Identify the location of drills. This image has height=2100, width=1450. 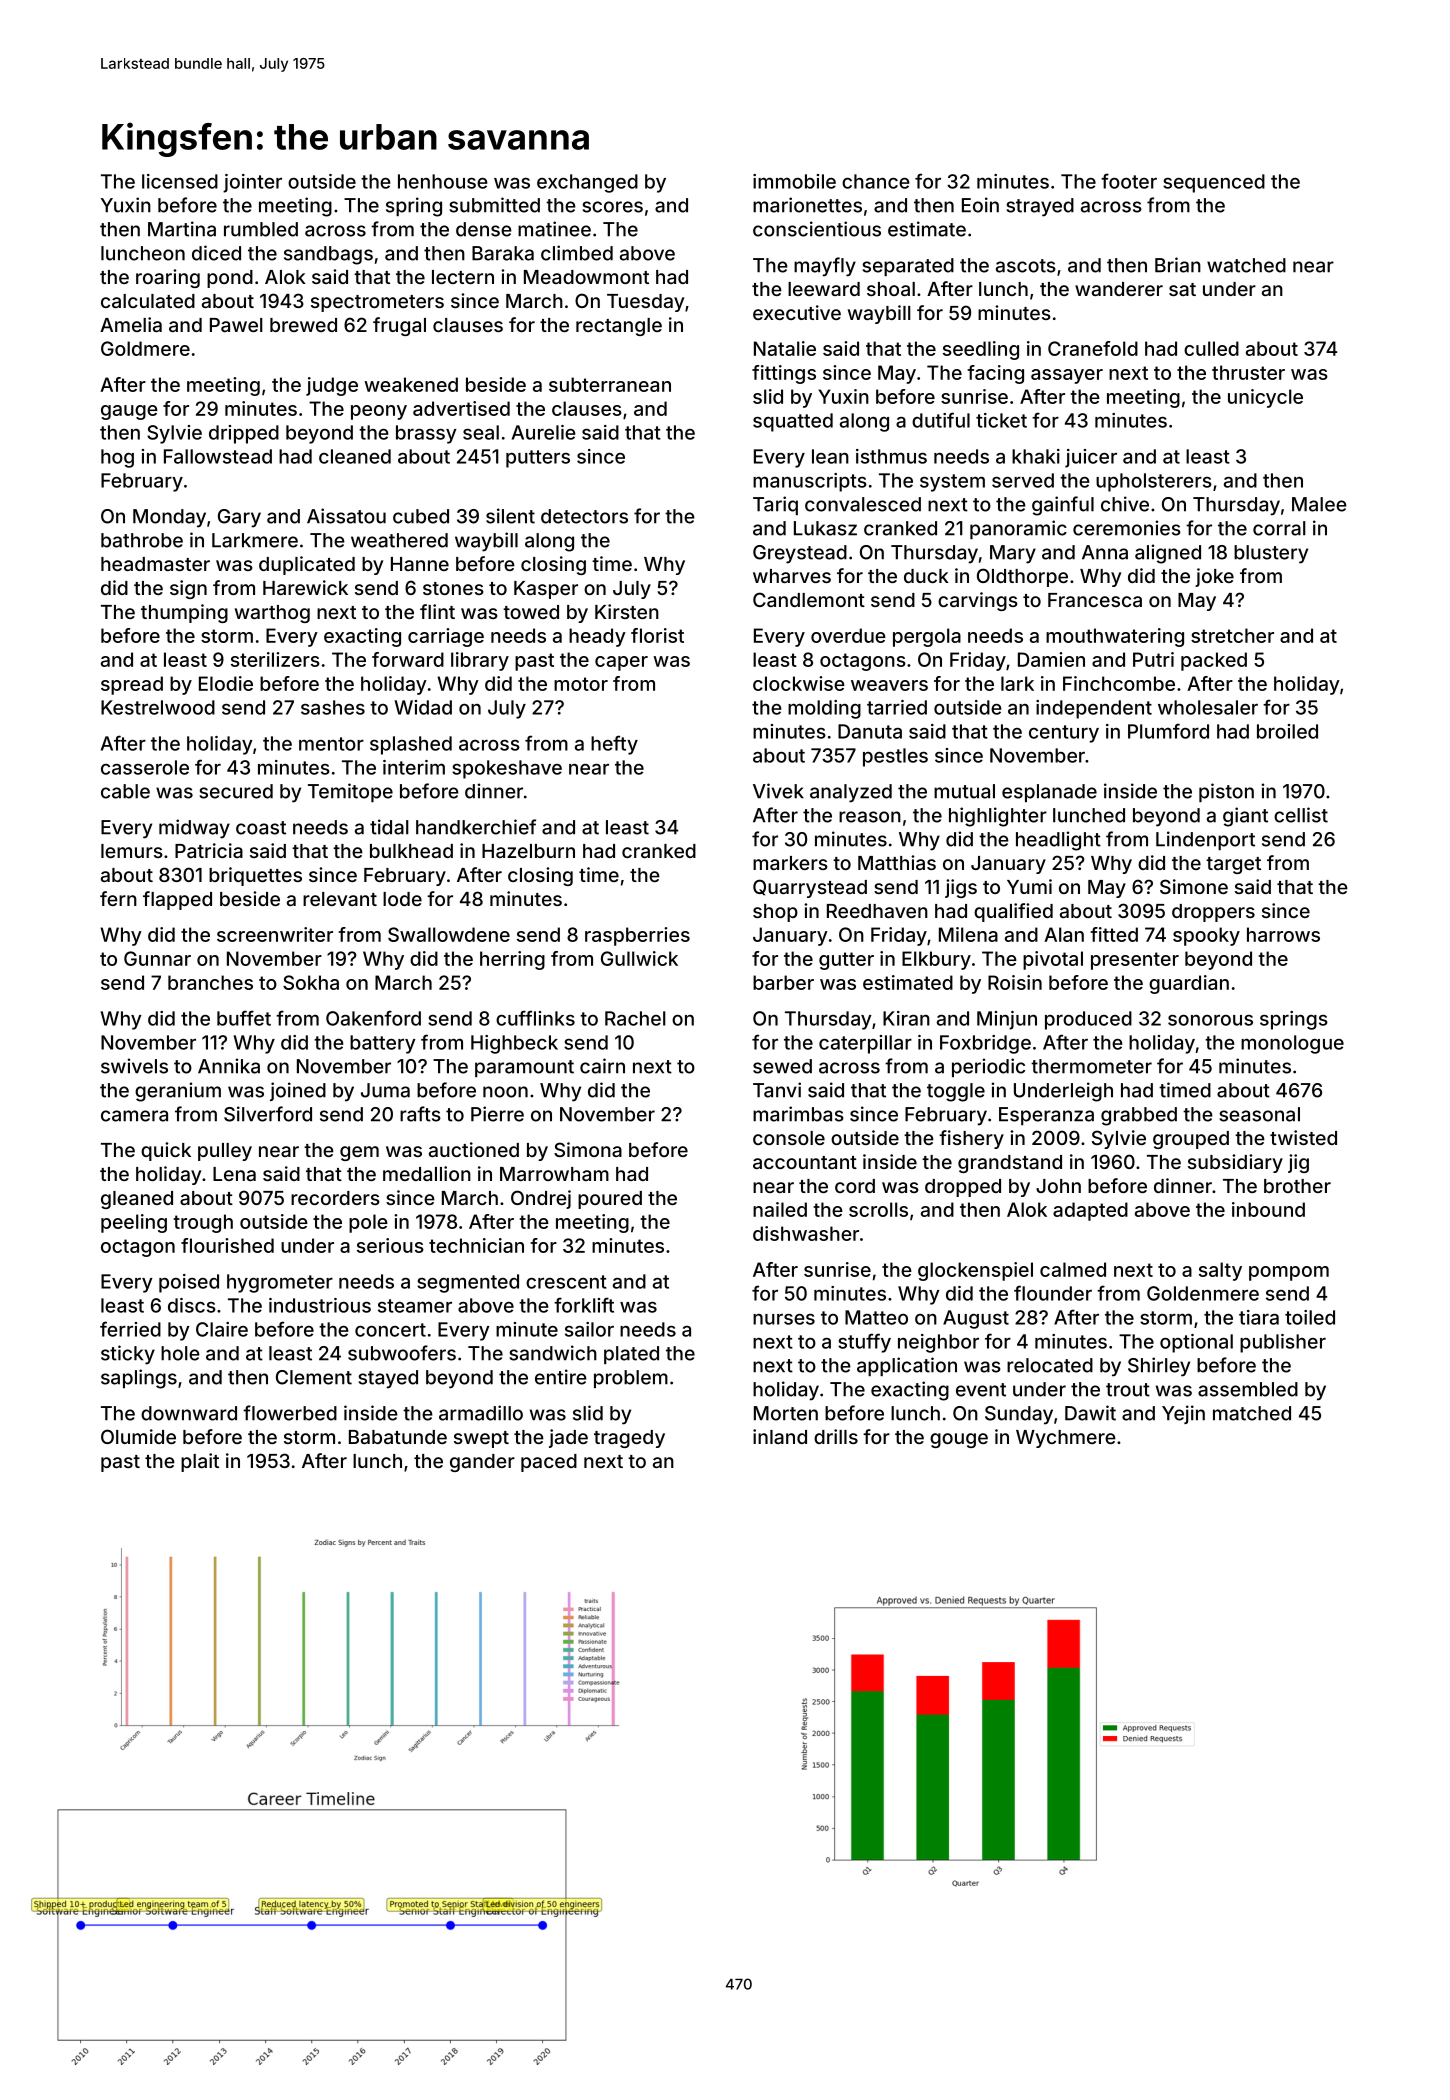
(836, 1436).
